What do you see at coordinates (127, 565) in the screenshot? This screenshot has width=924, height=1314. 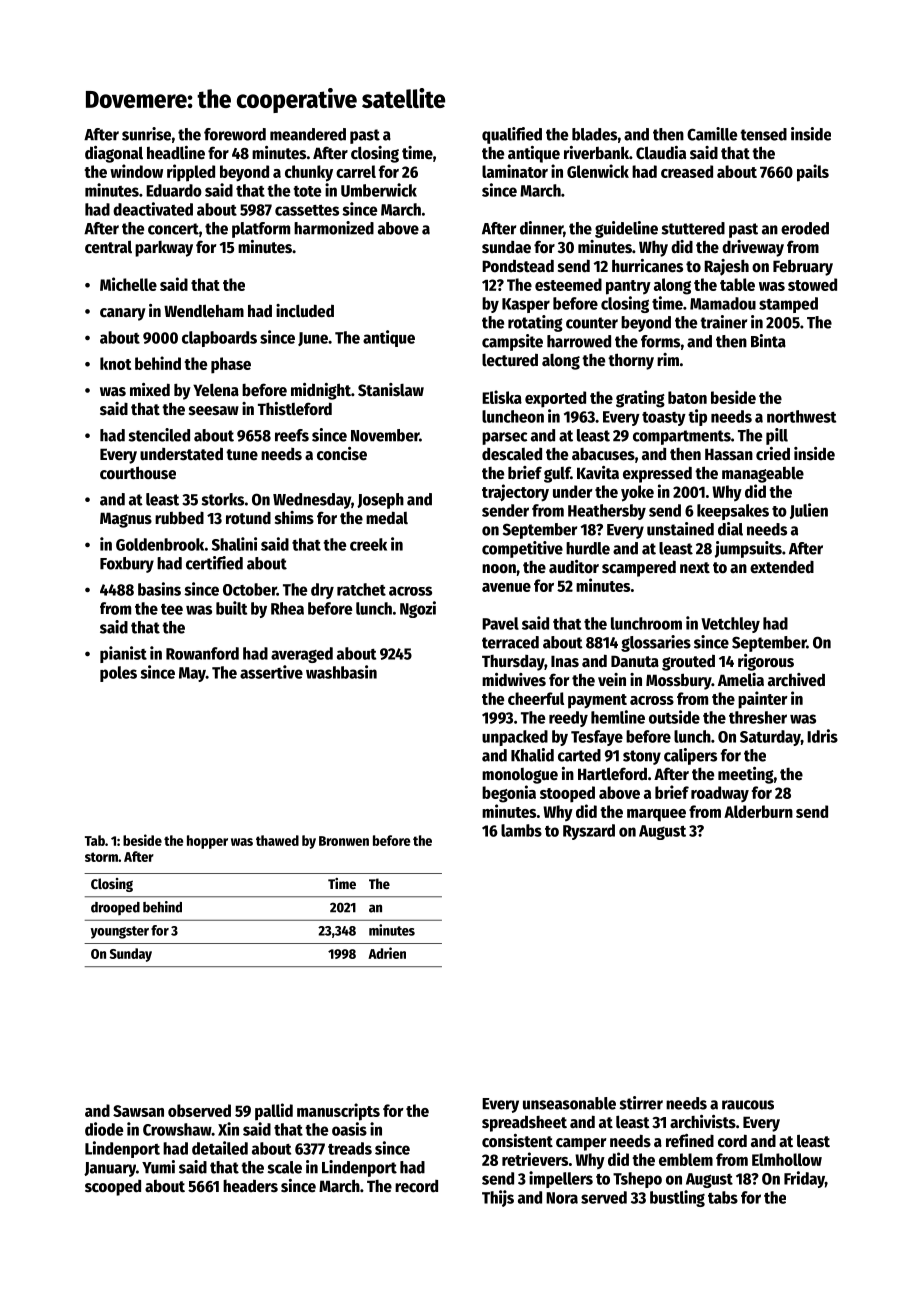 I see `Foxbury` at bounding box center [127, 565].
